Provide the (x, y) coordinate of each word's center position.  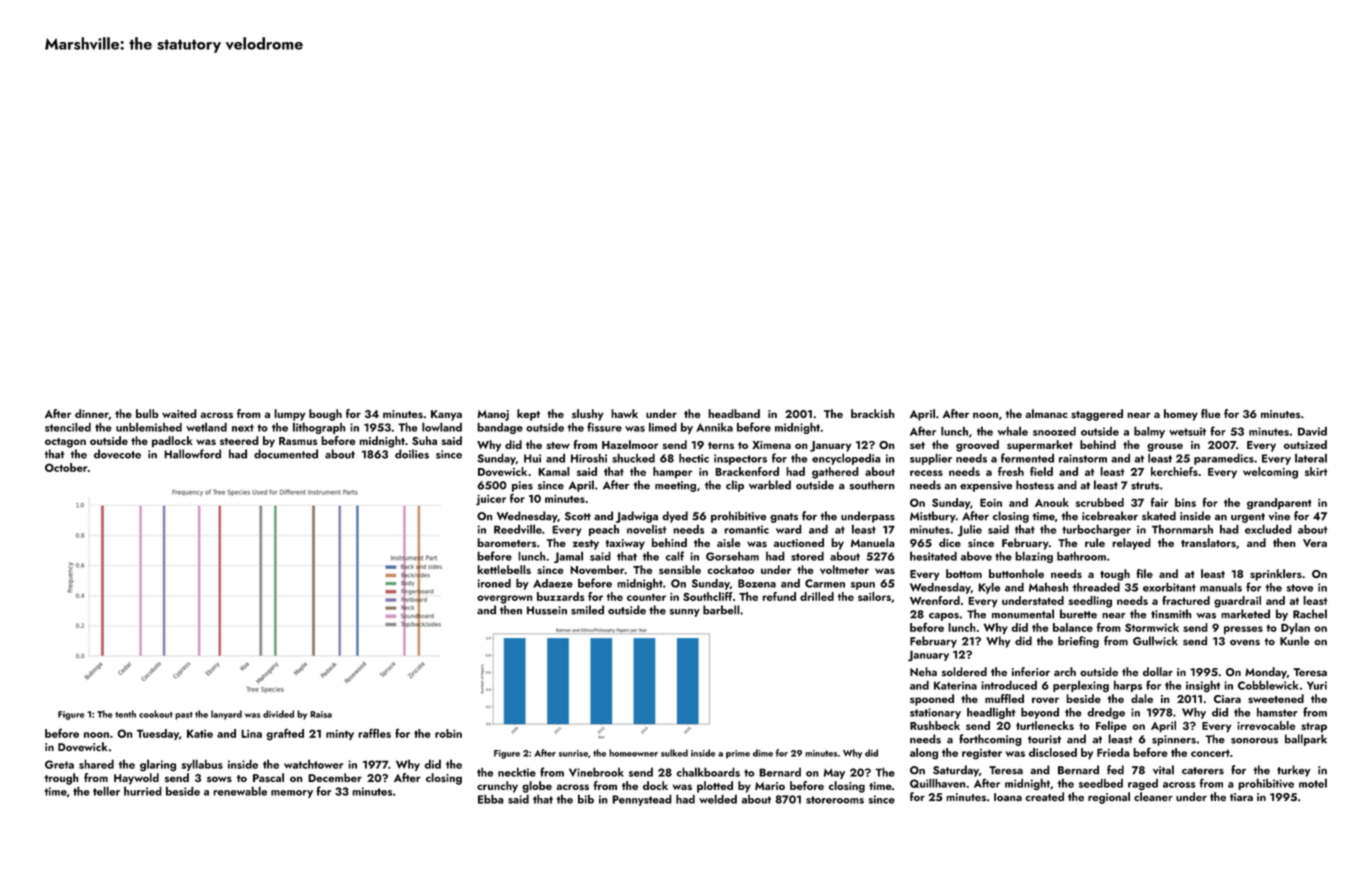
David (1312, 431)
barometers (506, 543)
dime (763, 753)
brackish (872, 414)
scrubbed (1100, 502)
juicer (491, 500)
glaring (158, 765)
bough (325, 415)
